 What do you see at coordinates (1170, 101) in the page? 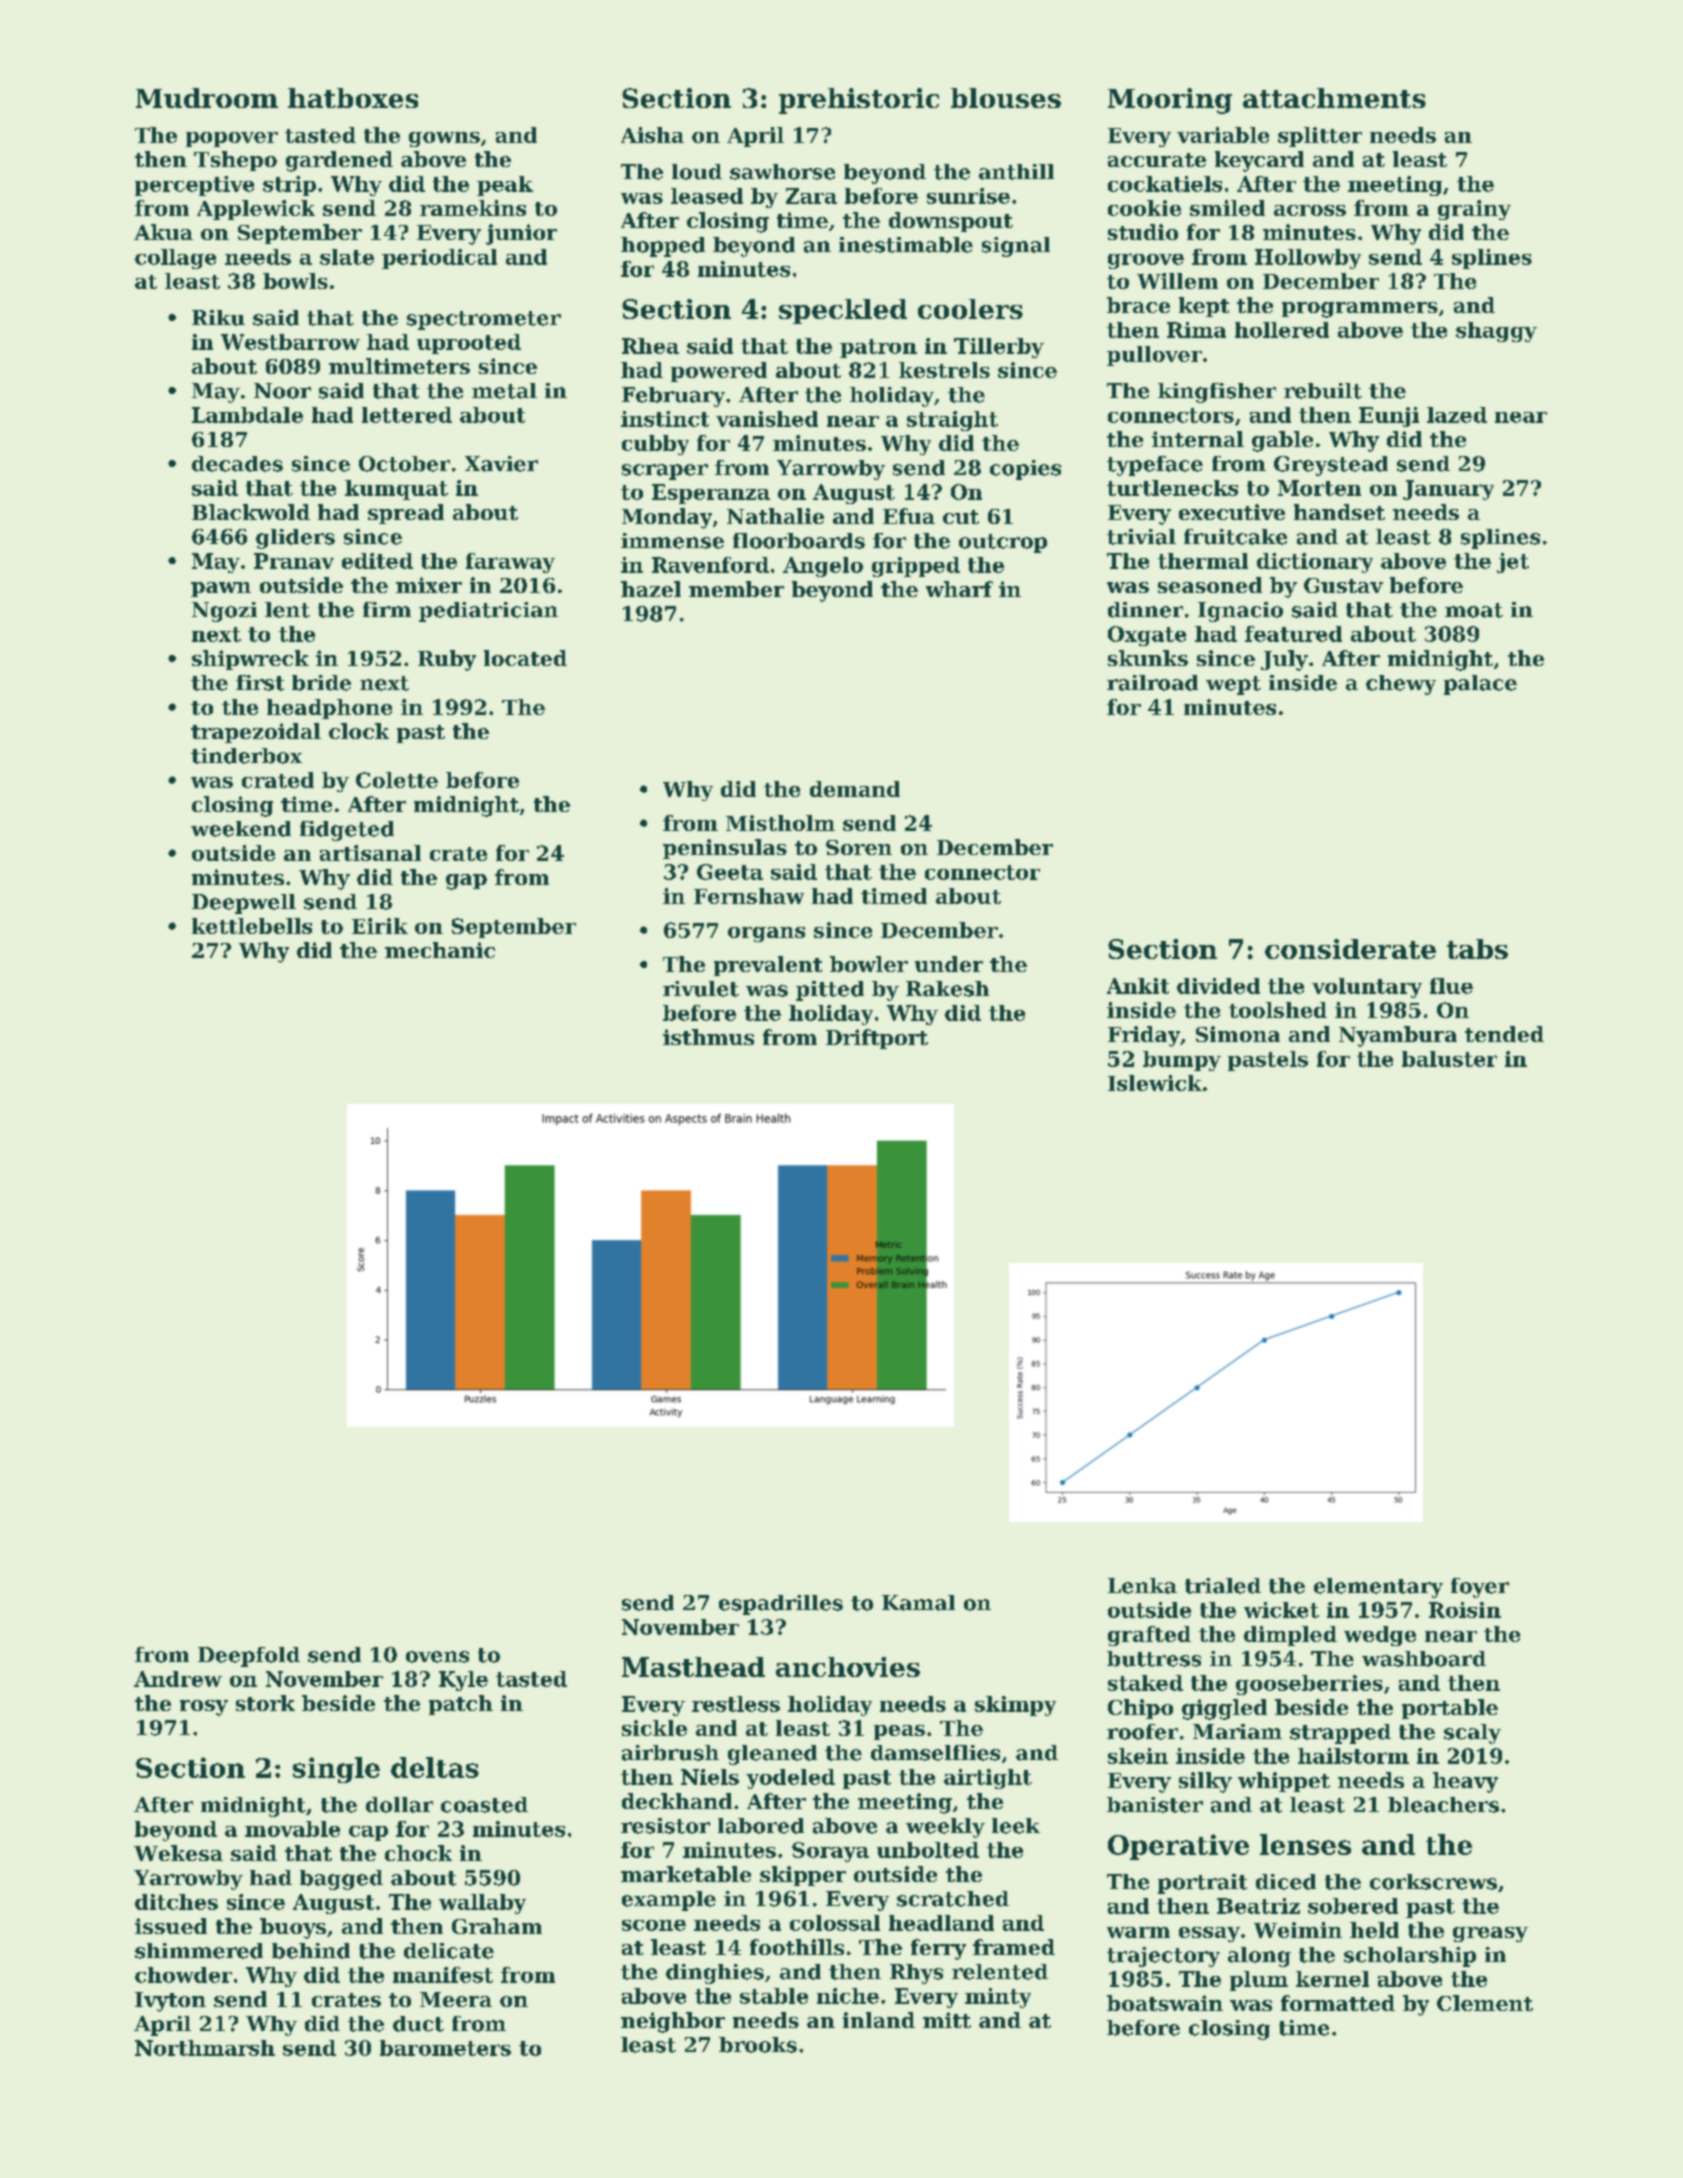
I see `Mooring` at bounding box center [1170, 101].
